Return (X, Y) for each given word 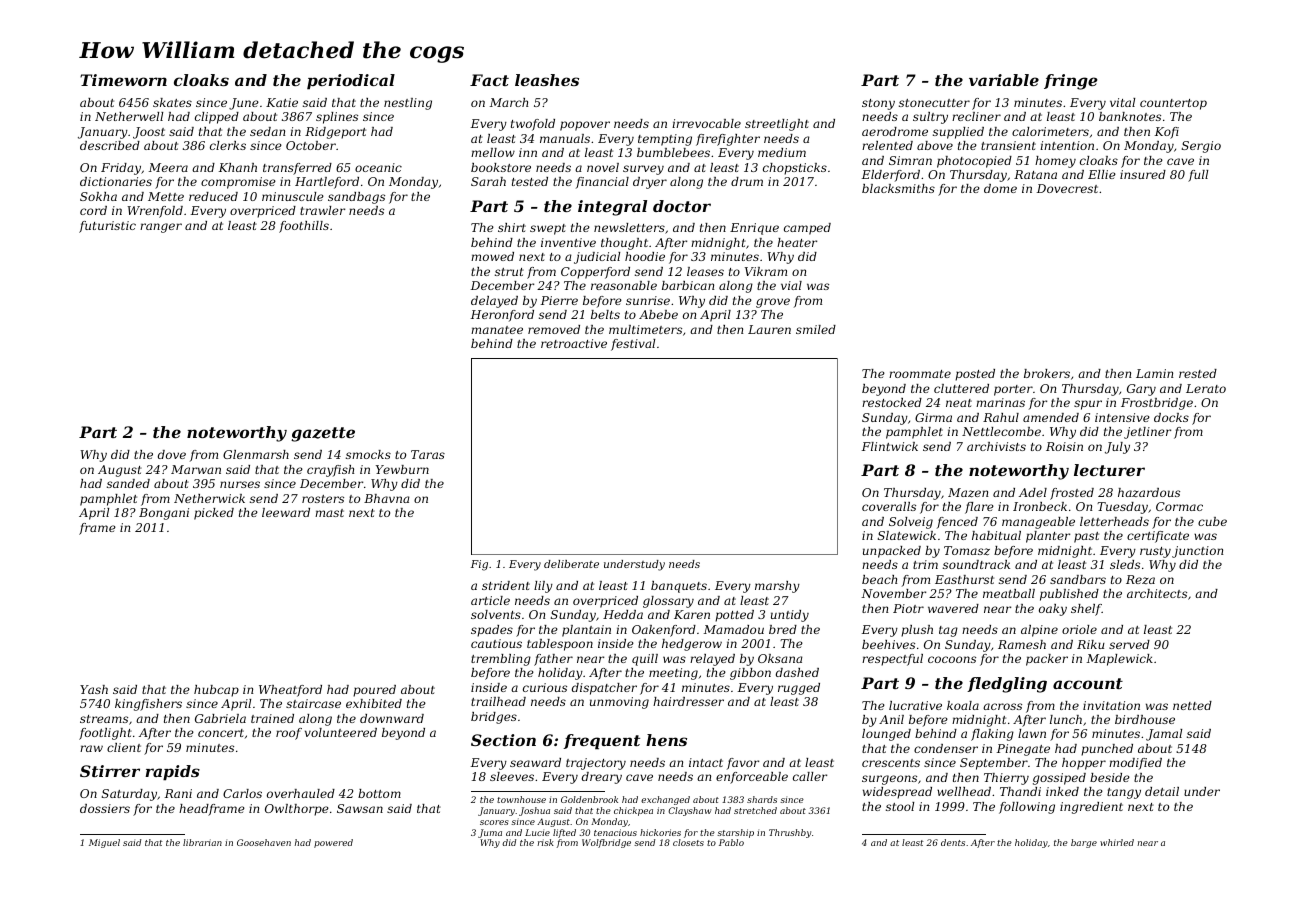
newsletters (629, 227)
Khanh (238, 167)
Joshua (534, 811)
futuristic (107, 227)
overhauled (301, 793)
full (1198, 176)
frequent (601, 742)
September (994, 764)
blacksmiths (898, 188)
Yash (94, 689)
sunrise (648, 300)
